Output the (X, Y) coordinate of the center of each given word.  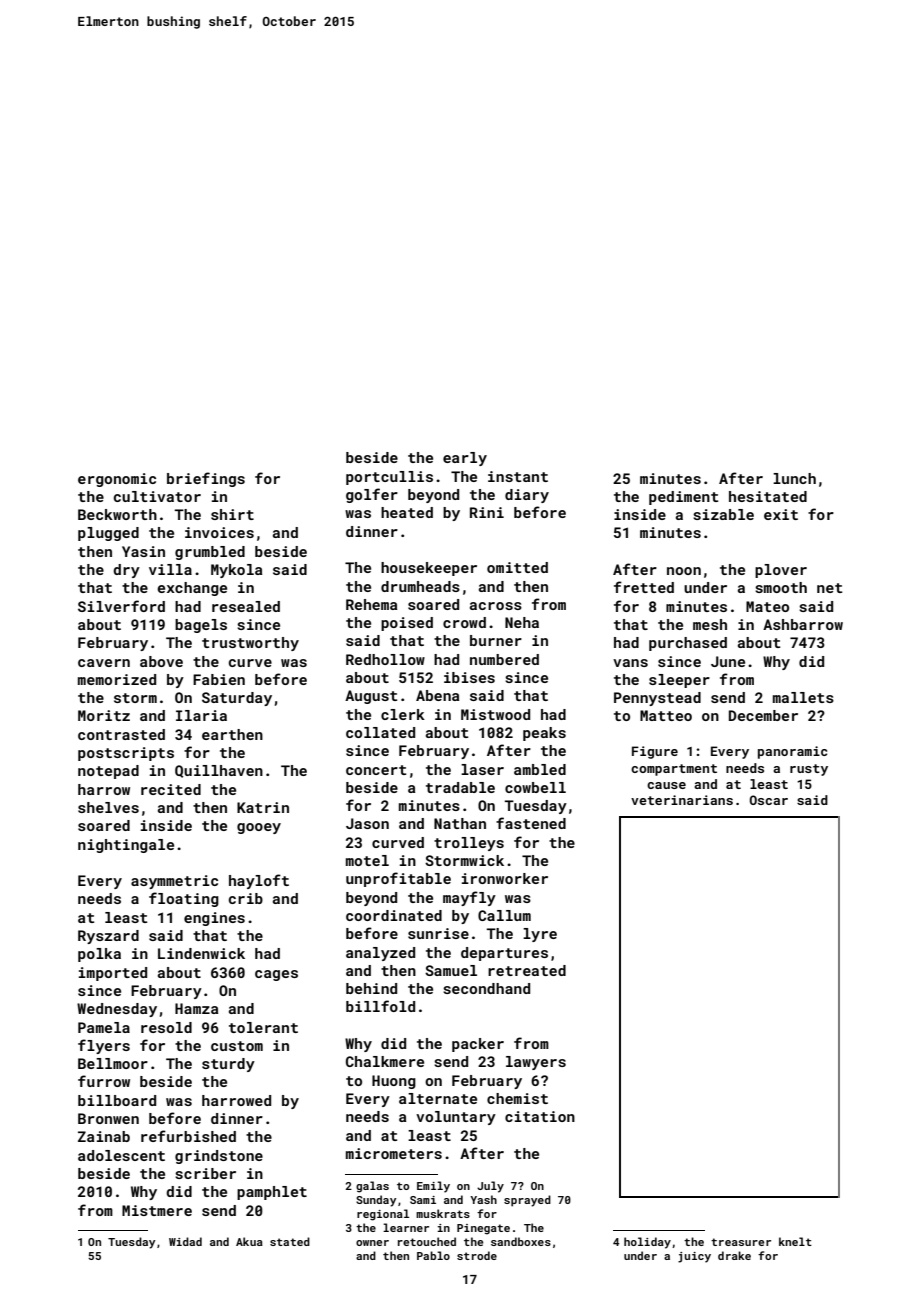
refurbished (188, 1136)
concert (376, 770)
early (465, 459)
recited (171, 789)
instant (518, 476)
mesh (710, 624)
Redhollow (385, 659)
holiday (647, 1243)
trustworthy (250, 644)
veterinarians (682, 800)
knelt (795, 1241)
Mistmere (157, 1210)
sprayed (527, 1201)
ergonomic (117, 480)
